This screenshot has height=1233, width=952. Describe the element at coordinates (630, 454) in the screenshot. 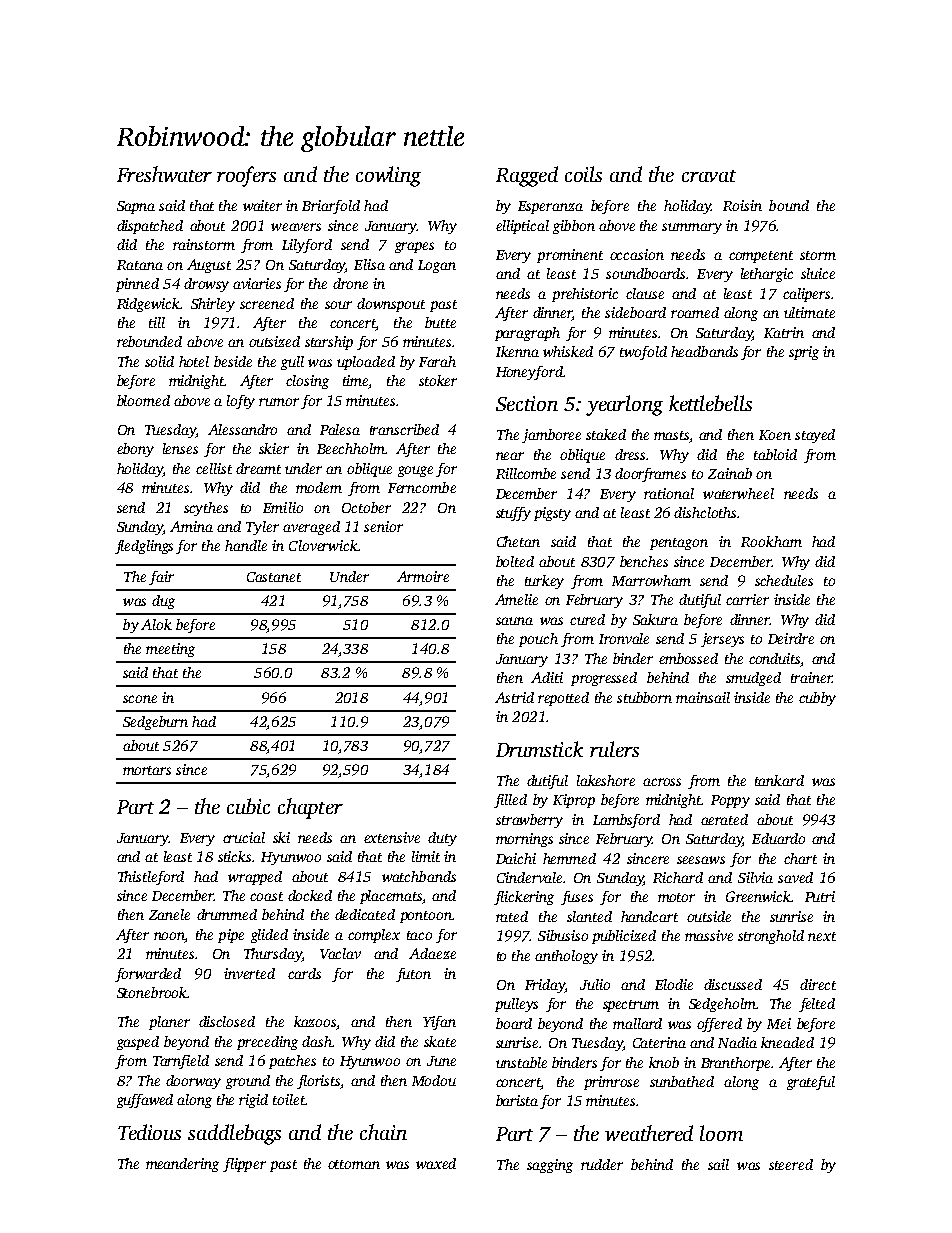

I see `dress` at that location.
